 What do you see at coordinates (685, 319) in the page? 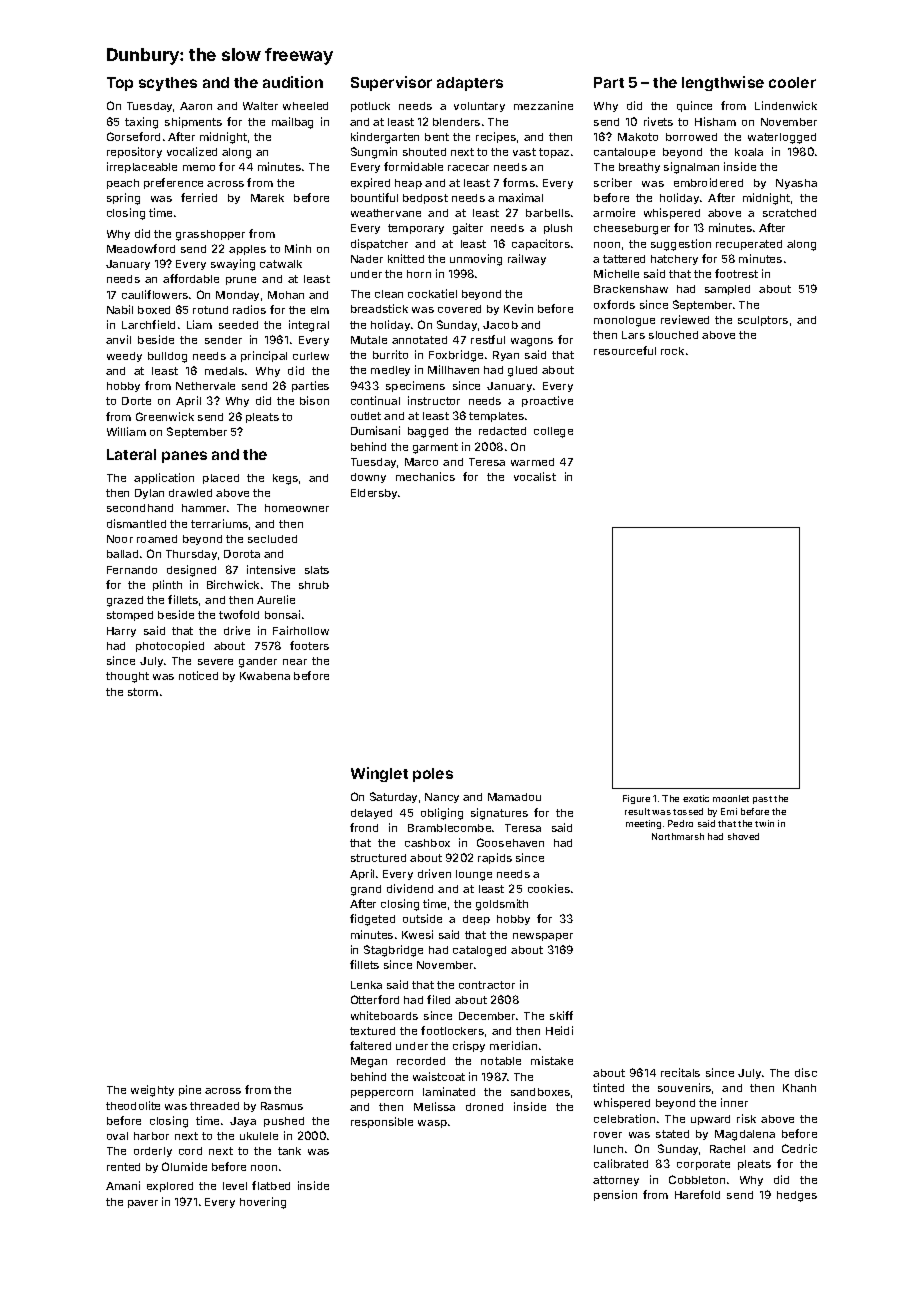
I see `reviewed` at bounding box center [685, 319].
